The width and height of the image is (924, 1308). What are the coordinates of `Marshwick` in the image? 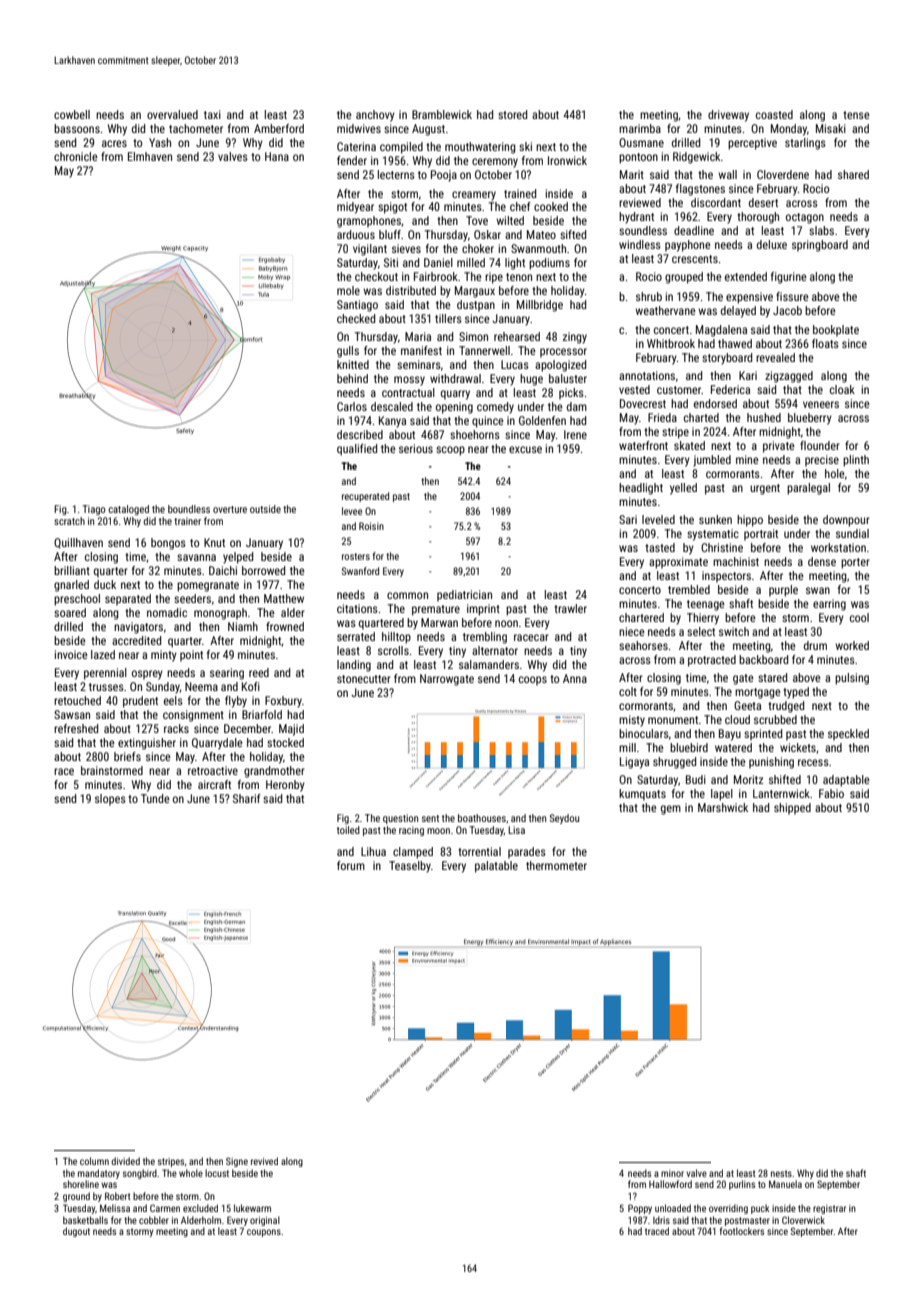 It's located at (723, 807).
